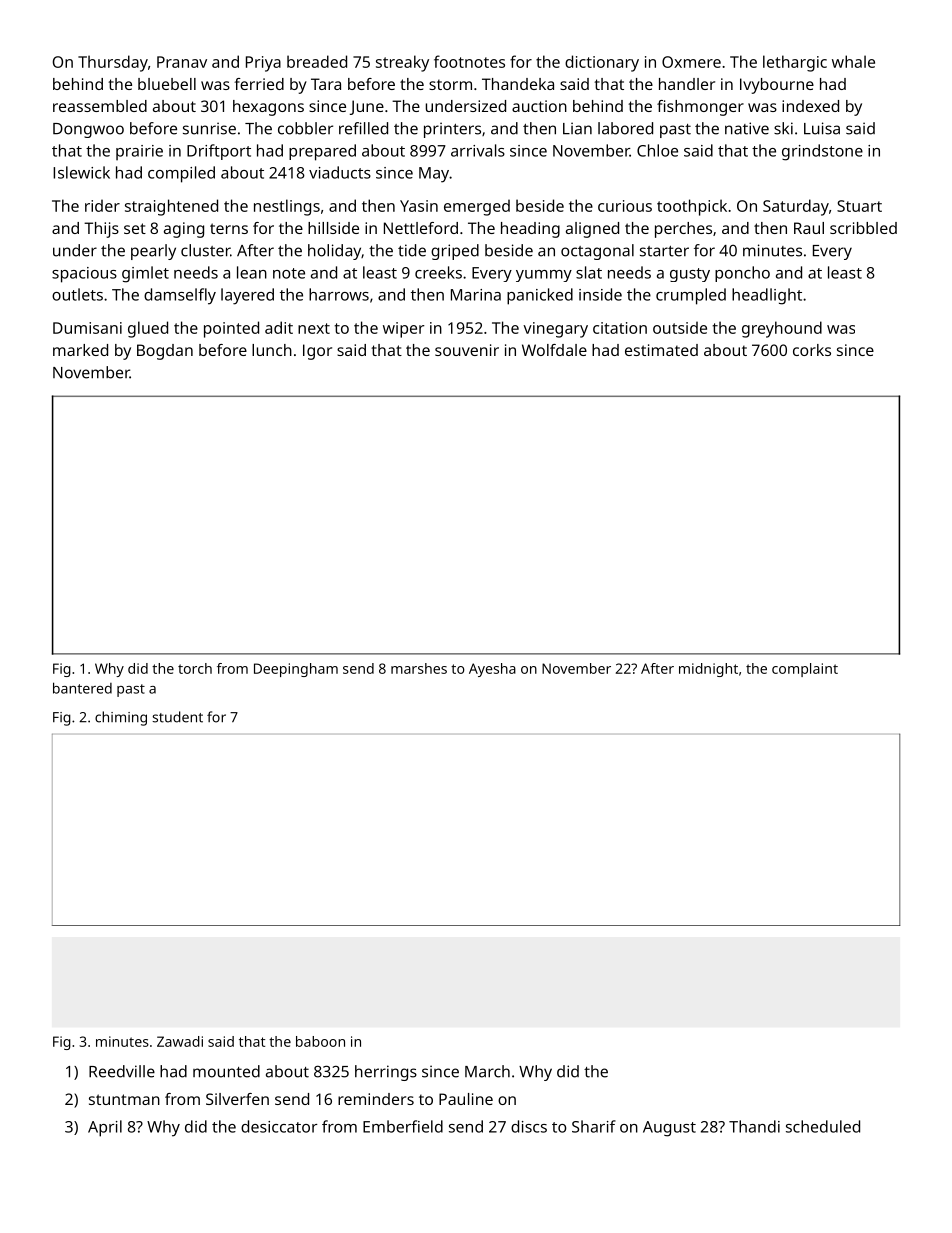  I want to click on lethargic, so click(795, 63).
